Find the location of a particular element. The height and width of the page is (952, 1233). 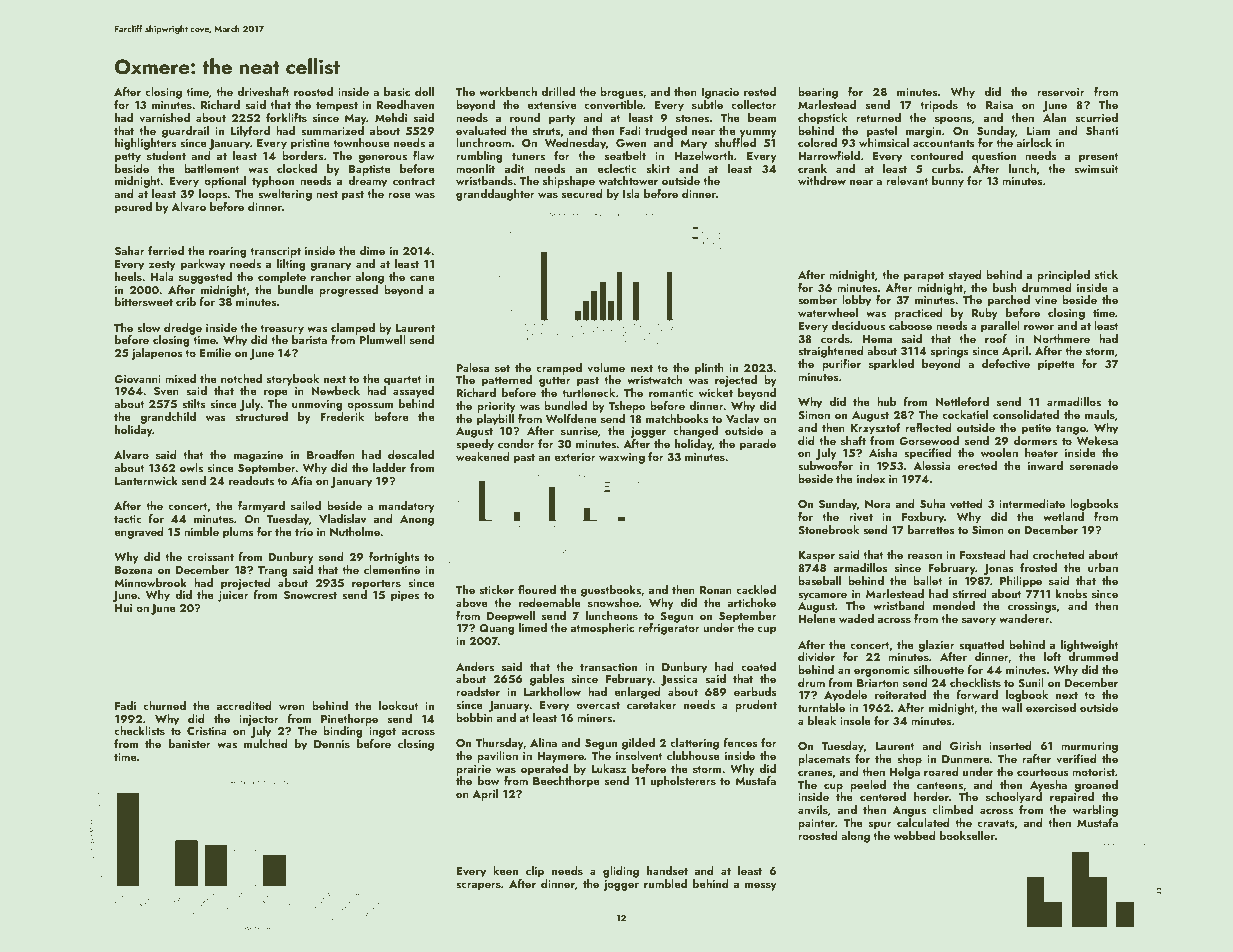

tripods is located at coordinates (939, 106).
